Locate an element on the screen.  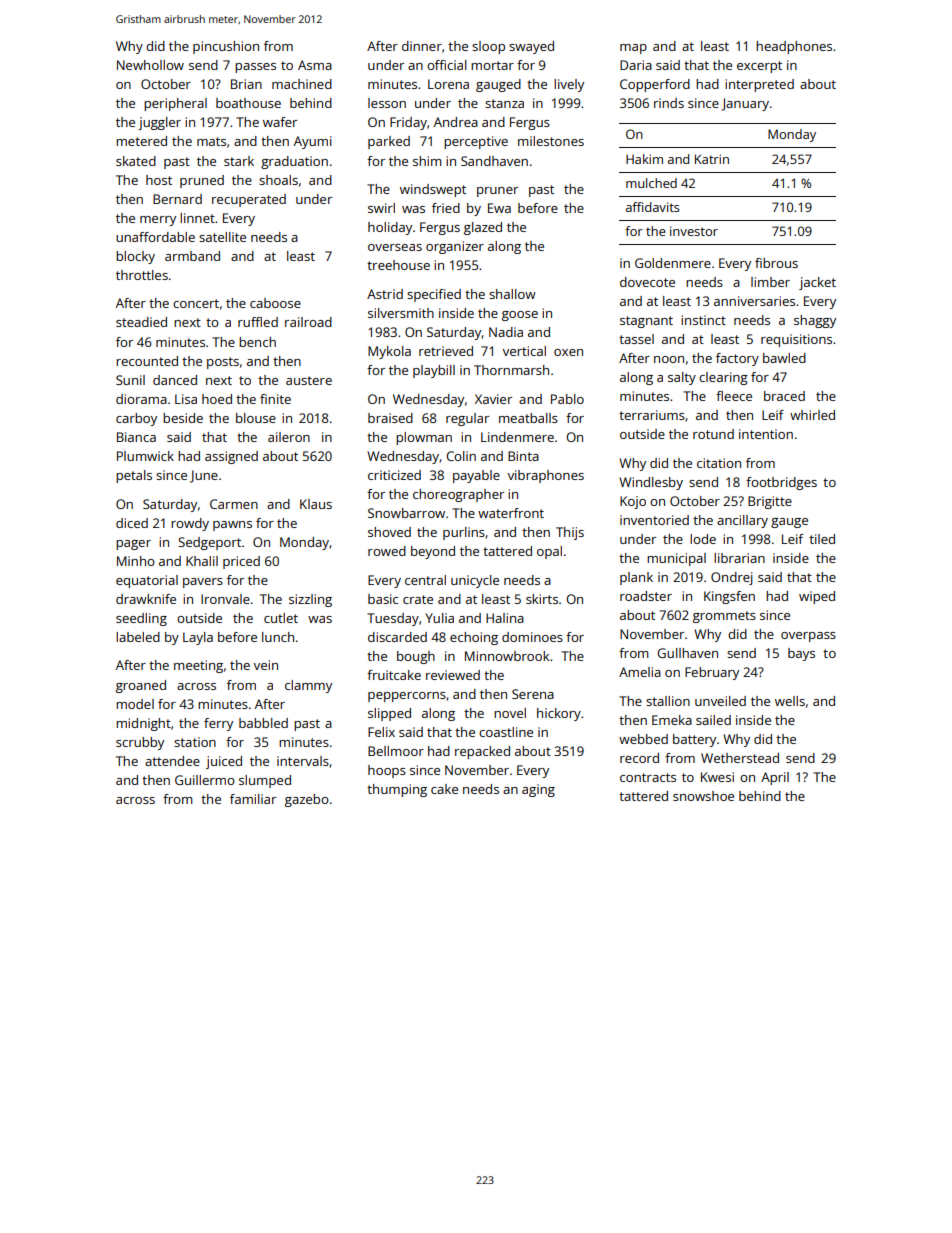
reviewed is located at coordinates (453, 675).
